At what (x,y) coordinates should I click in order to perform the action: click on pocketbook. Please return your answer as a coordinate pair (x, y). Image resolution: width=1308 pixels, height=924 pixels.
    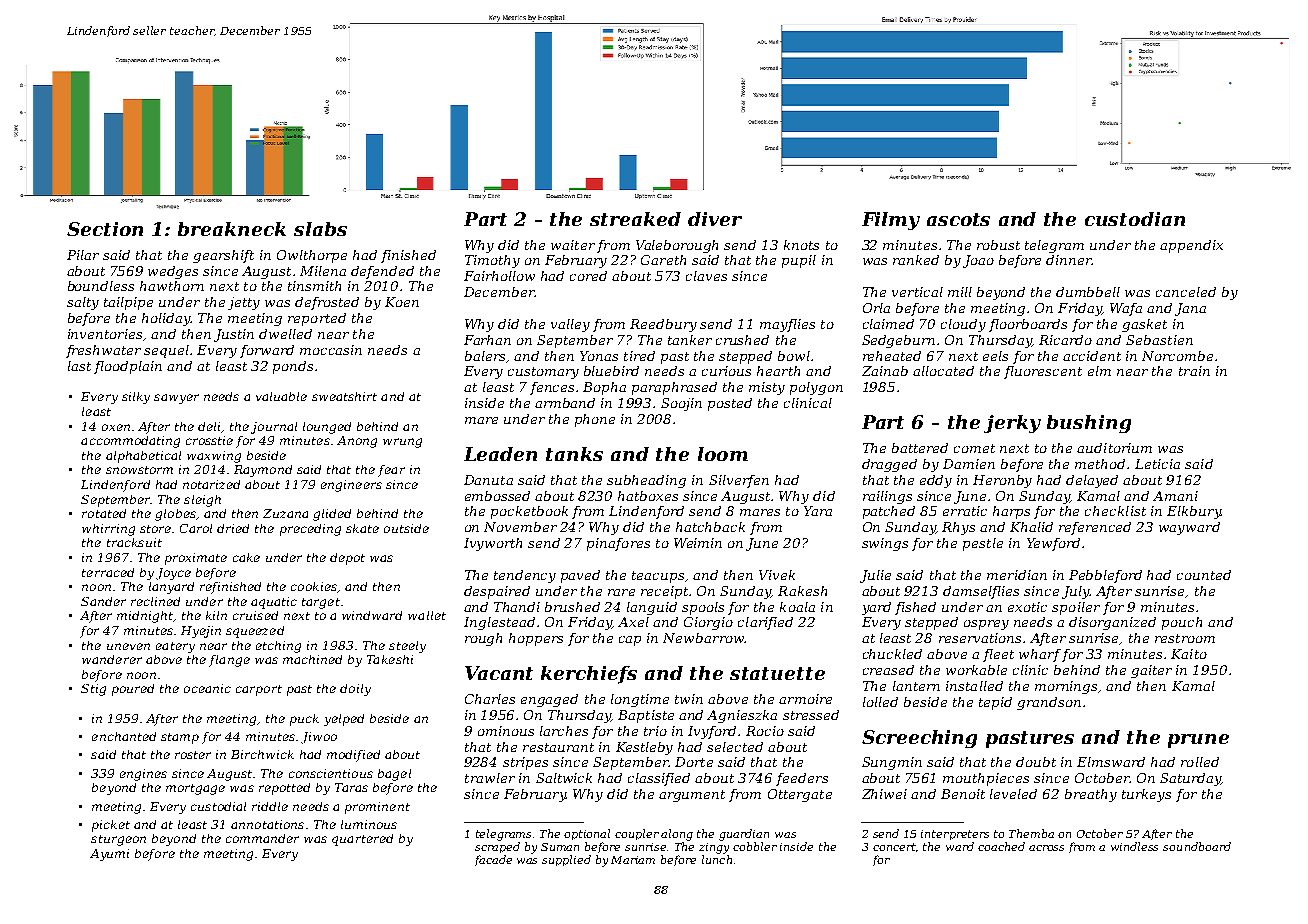
    Looking at the image, I should click on (529, 512).
